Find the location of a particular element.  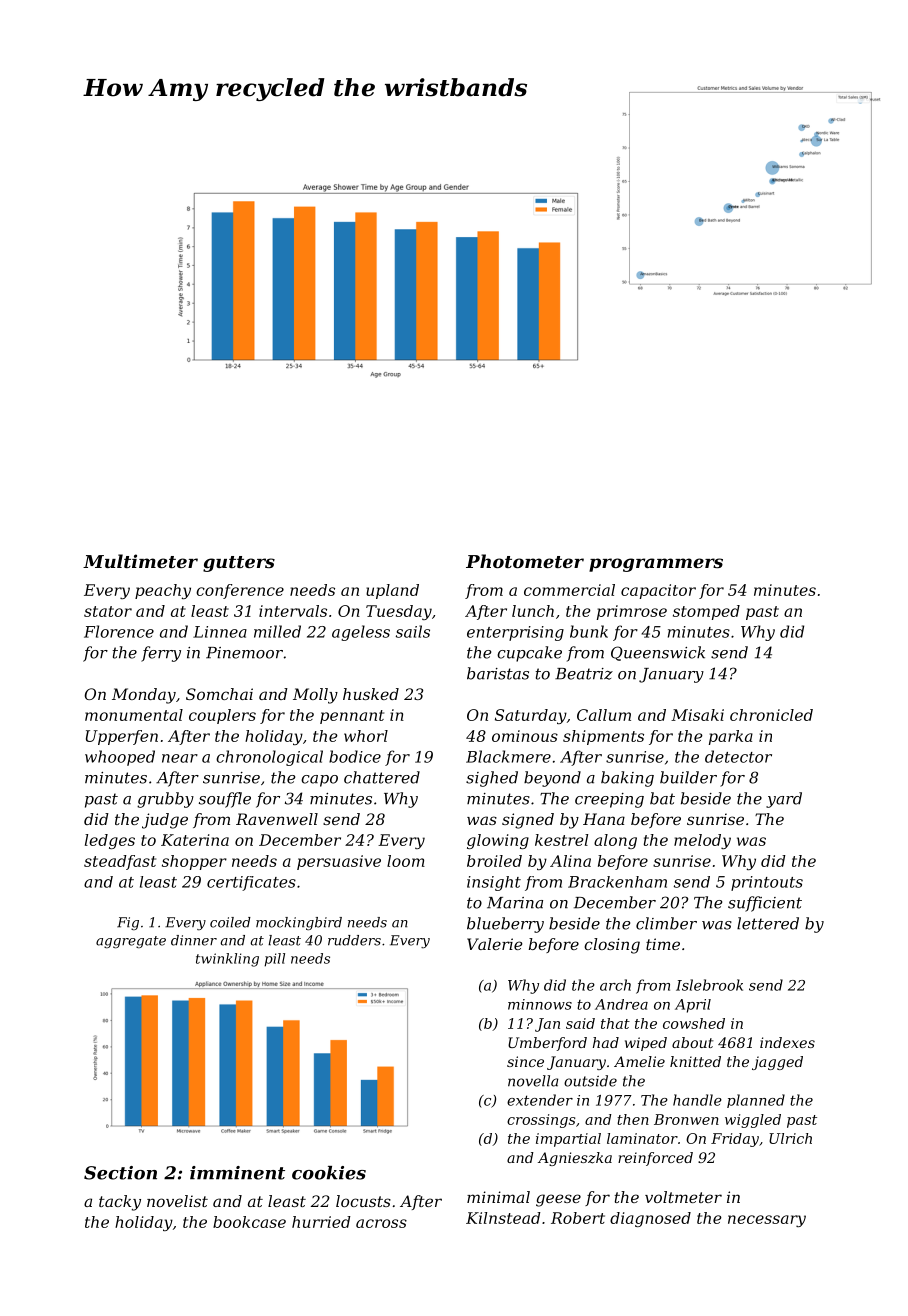

certificates is located at coordinates (251, 883).
